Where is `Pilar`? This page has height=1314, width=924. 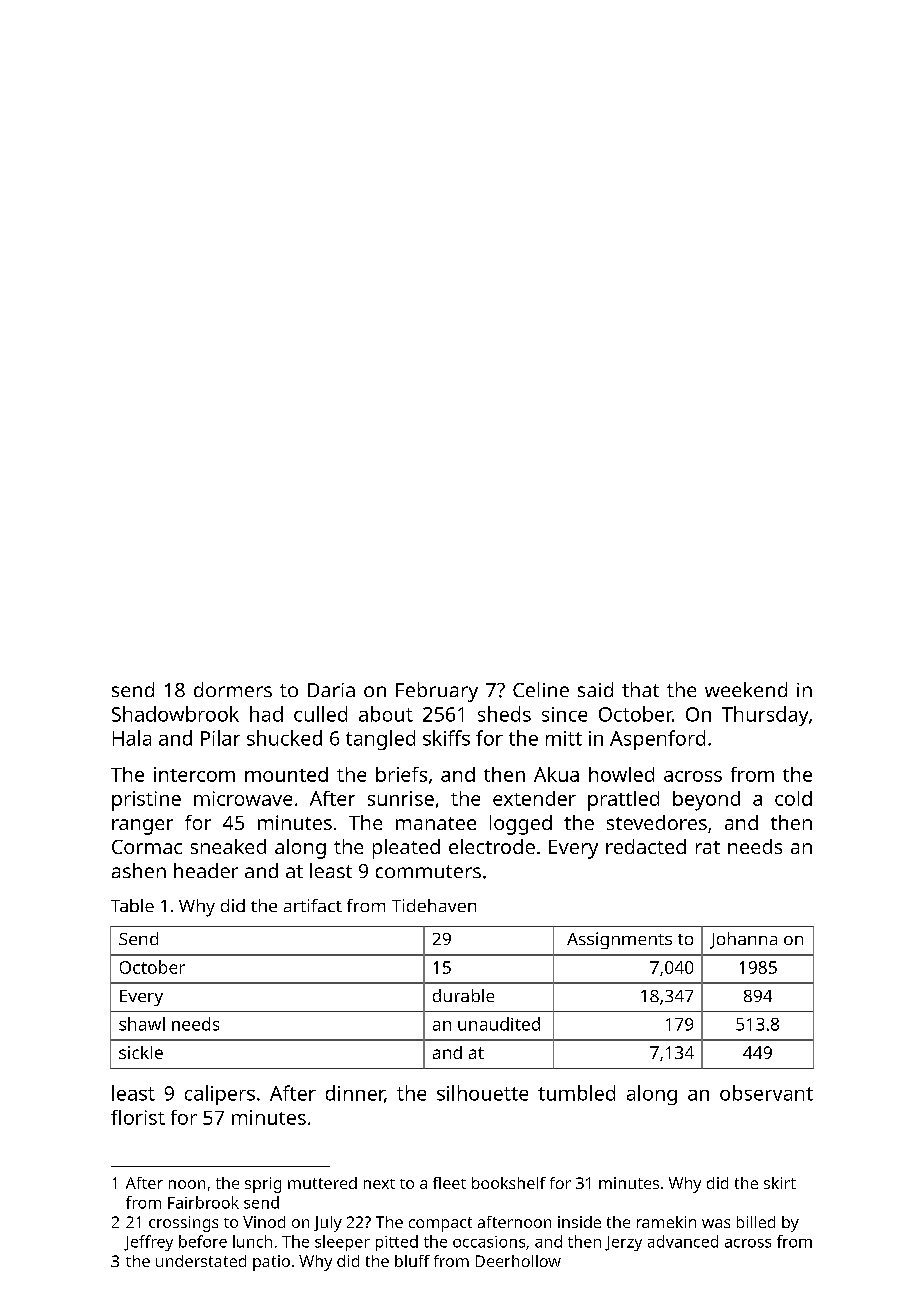 Pilar is located at coordinates (220, 738).
